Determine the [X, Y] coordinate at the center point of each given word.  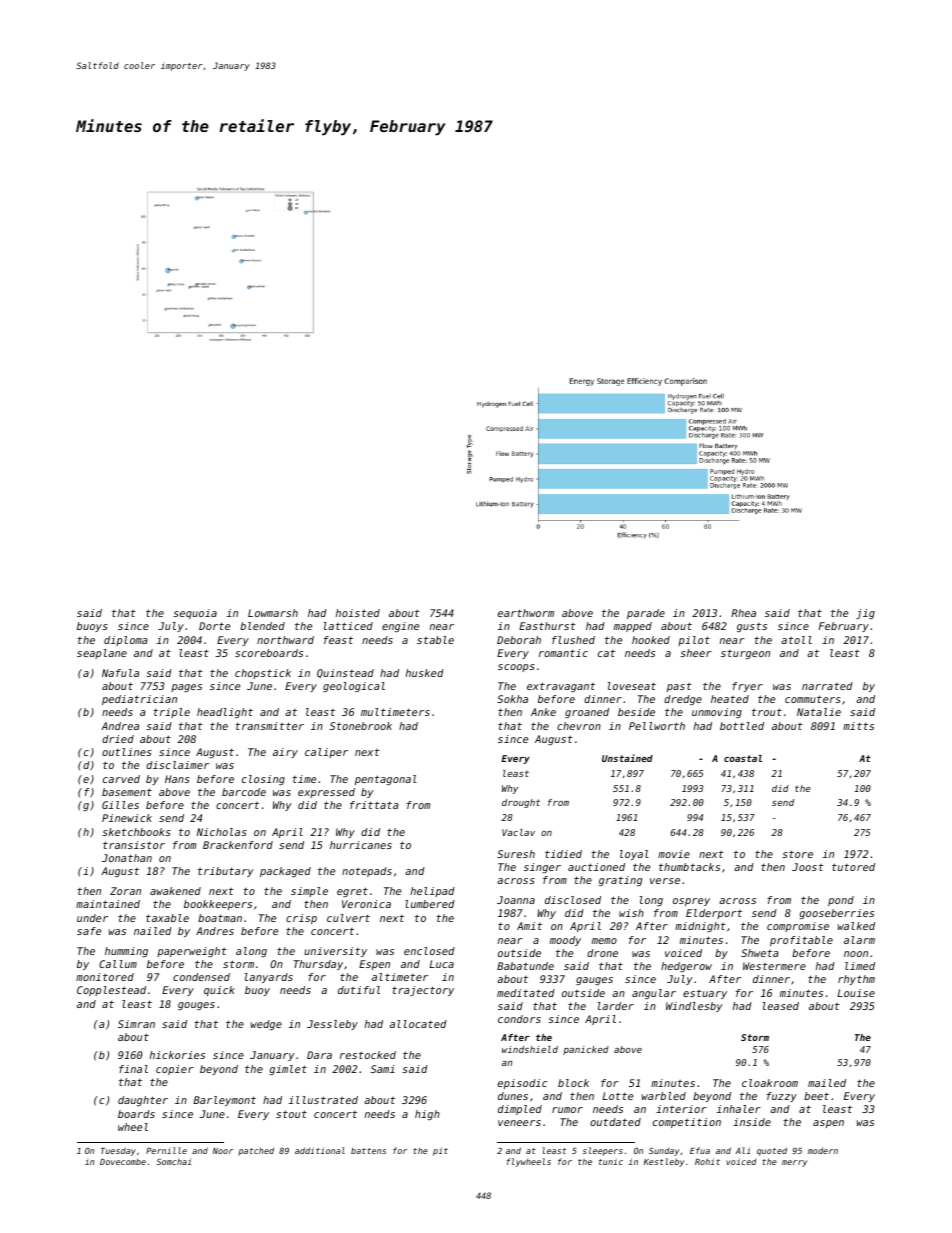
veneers [519, 1123]
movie [674, 854]
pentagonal [386, 780]
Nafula [120, 673]
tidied [563, 854]
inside [752, 1122]
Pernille [166, 1150]
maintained [108, 904]
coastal [743, 758]
